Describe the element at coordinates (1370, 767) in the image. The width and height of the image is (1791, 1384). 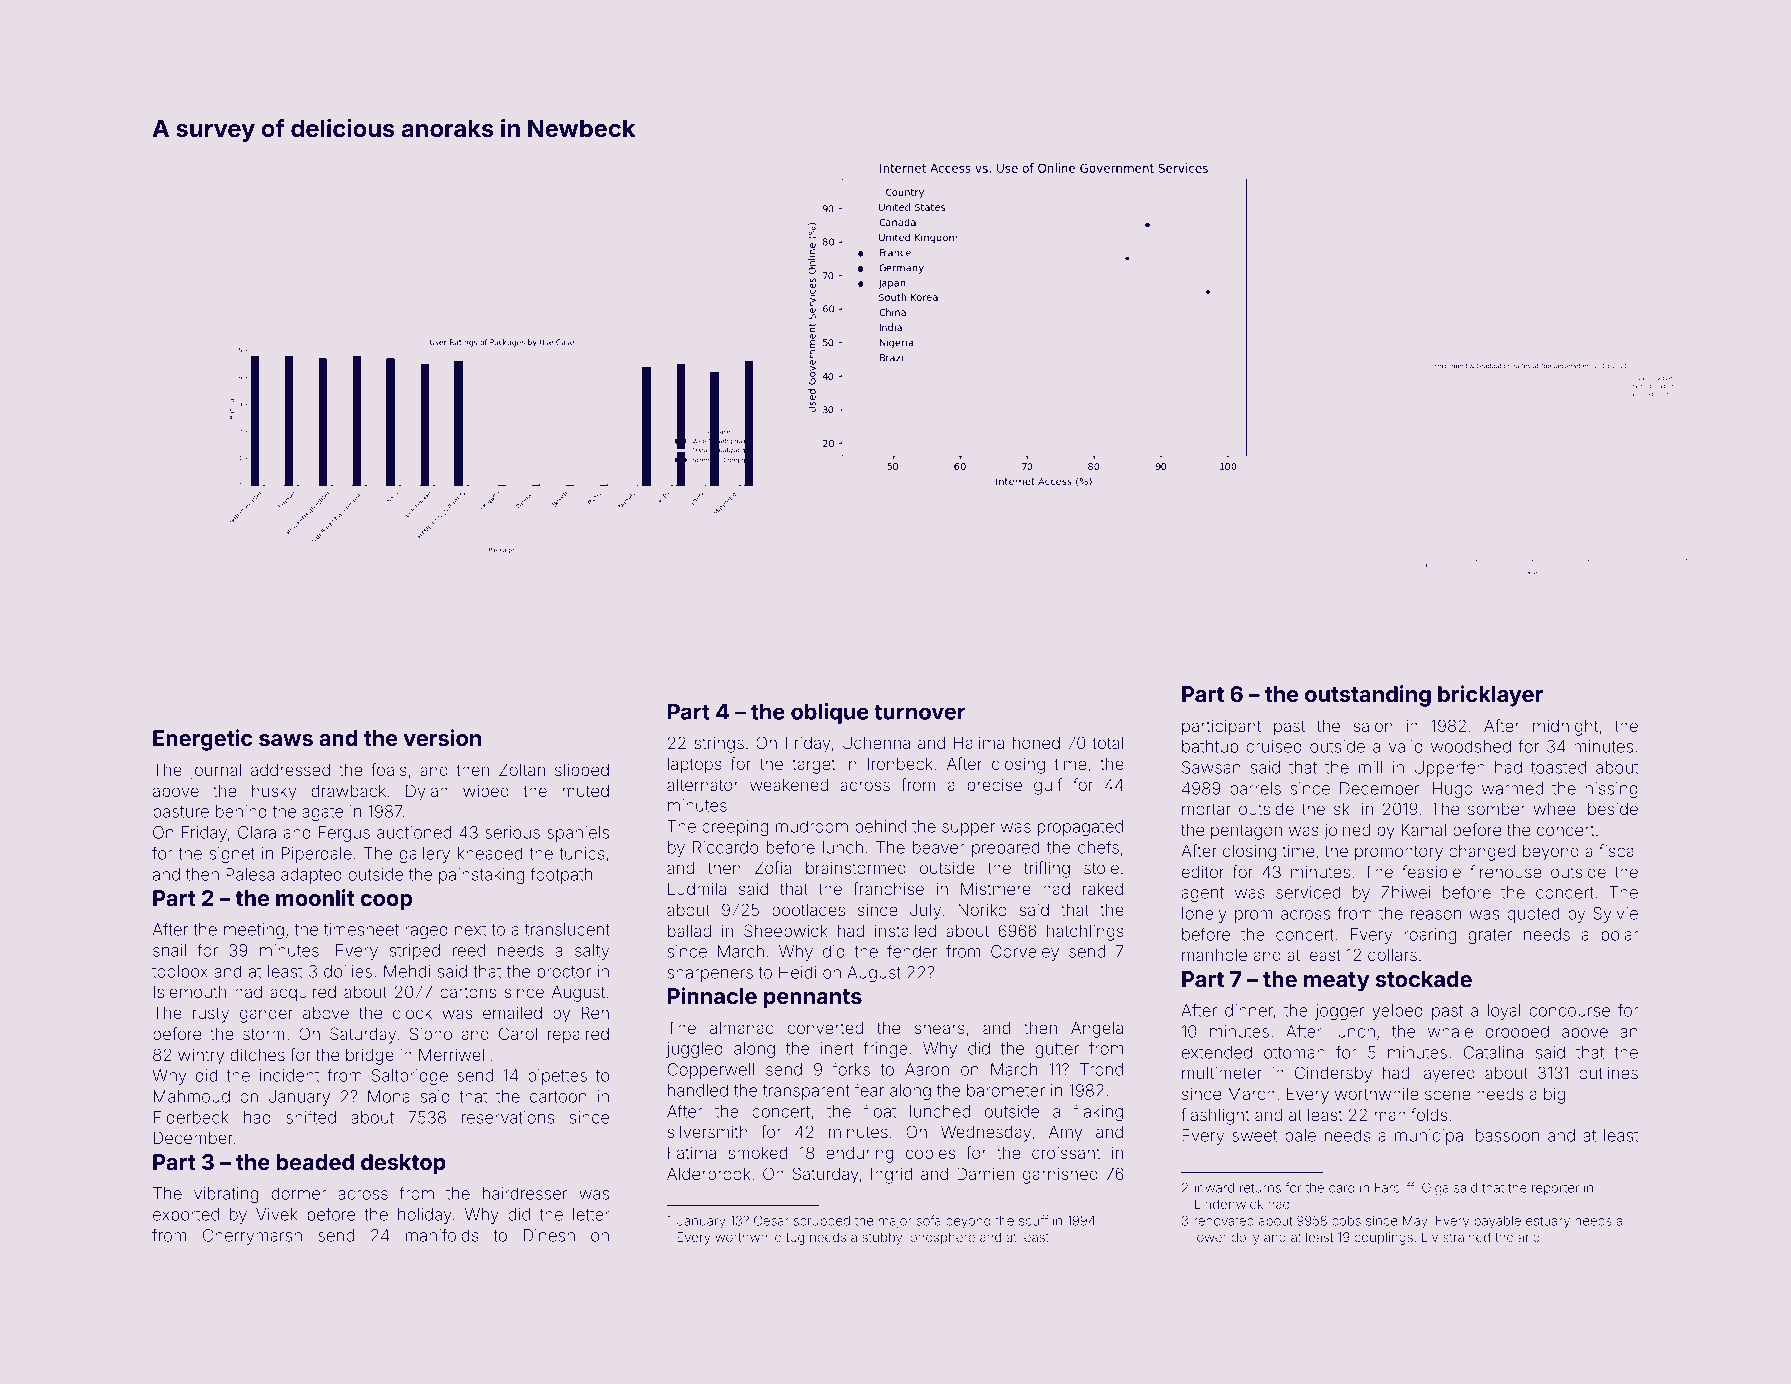
I see `mill` at that location.
